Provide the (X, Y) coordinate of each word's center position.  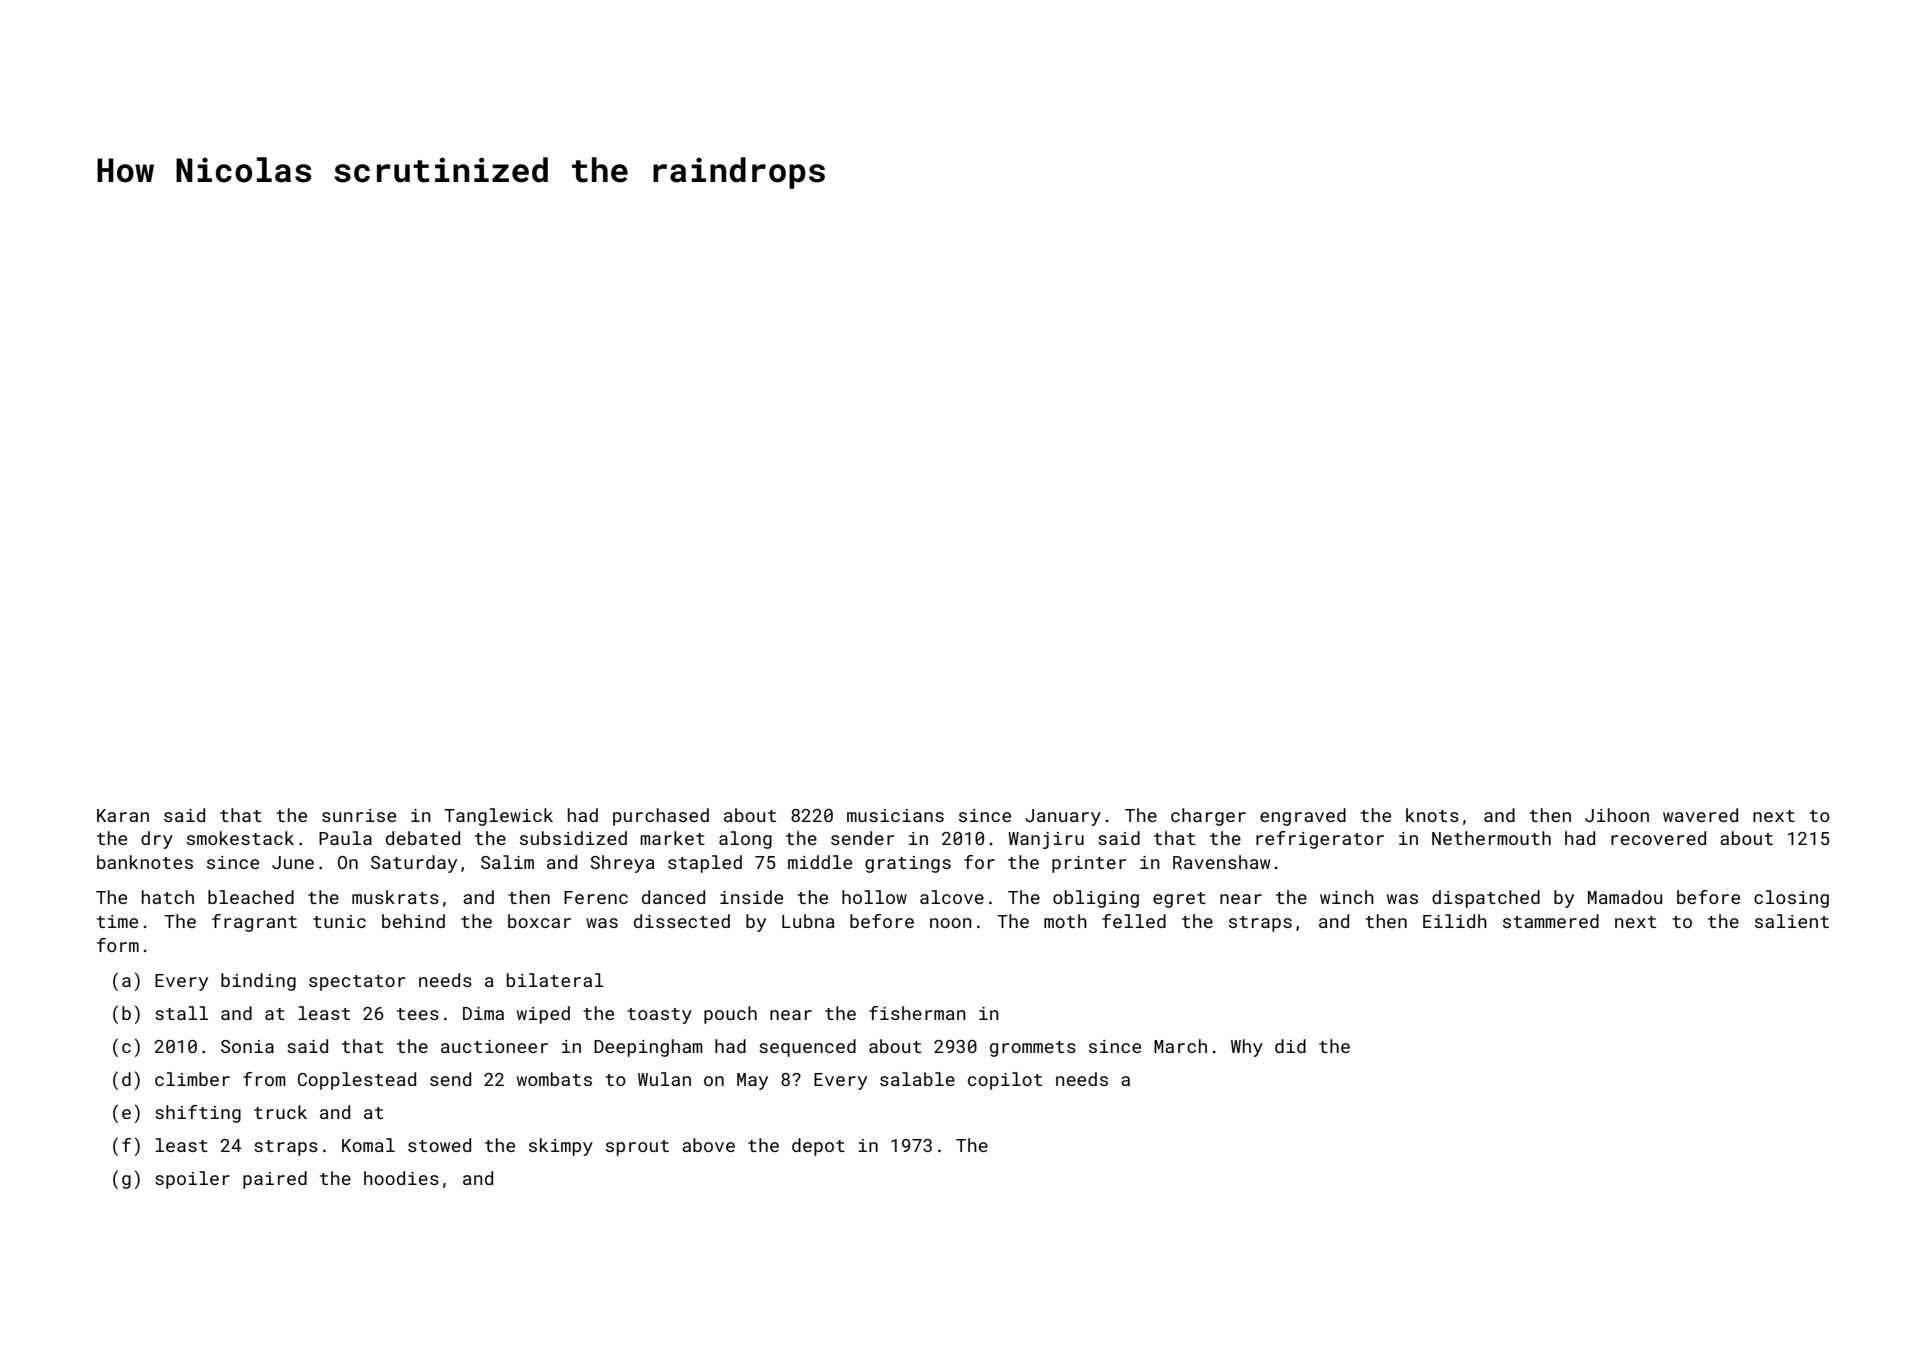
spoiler (192, 1180)
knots (1432, 815)
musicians (895, 815)
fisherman (917, 1013)
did (1290, 1046)
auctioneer (494, 1046)
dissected (682, 921)
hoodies (401, 1178)
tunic (339, 921)
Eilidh (1455, 921)
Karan (123, 815)
